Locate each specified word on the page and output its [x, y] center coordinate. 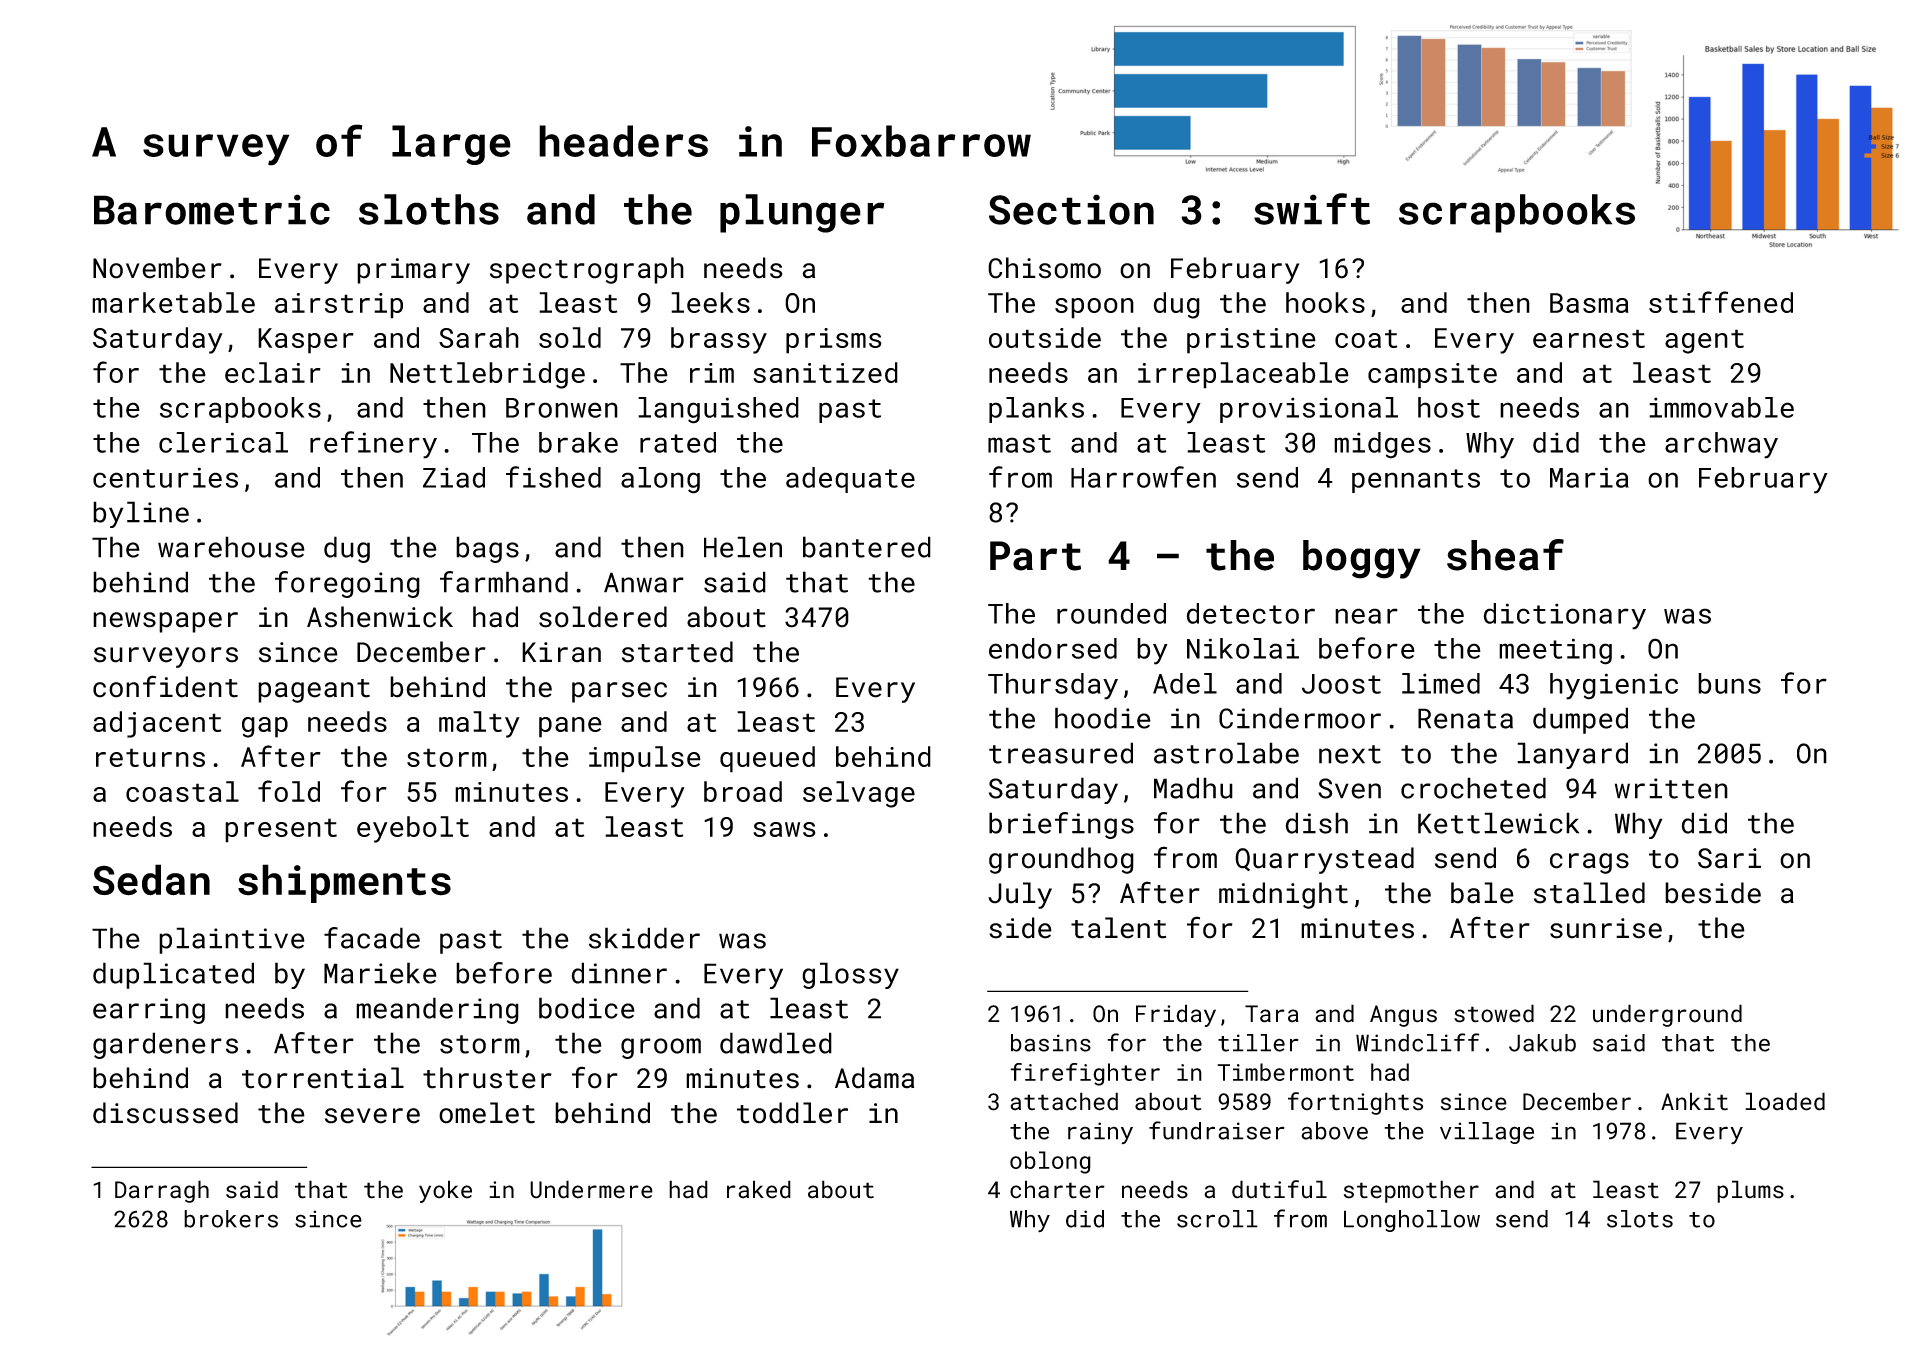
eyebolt [413, 829]
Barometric [212, 209]
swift [1312, 209]
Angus [1403, 1016]
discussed [165, 1113]
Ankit [1694, 1101]
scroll [1217, 1219]
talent [1118, 928]
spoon [1094, 308]
